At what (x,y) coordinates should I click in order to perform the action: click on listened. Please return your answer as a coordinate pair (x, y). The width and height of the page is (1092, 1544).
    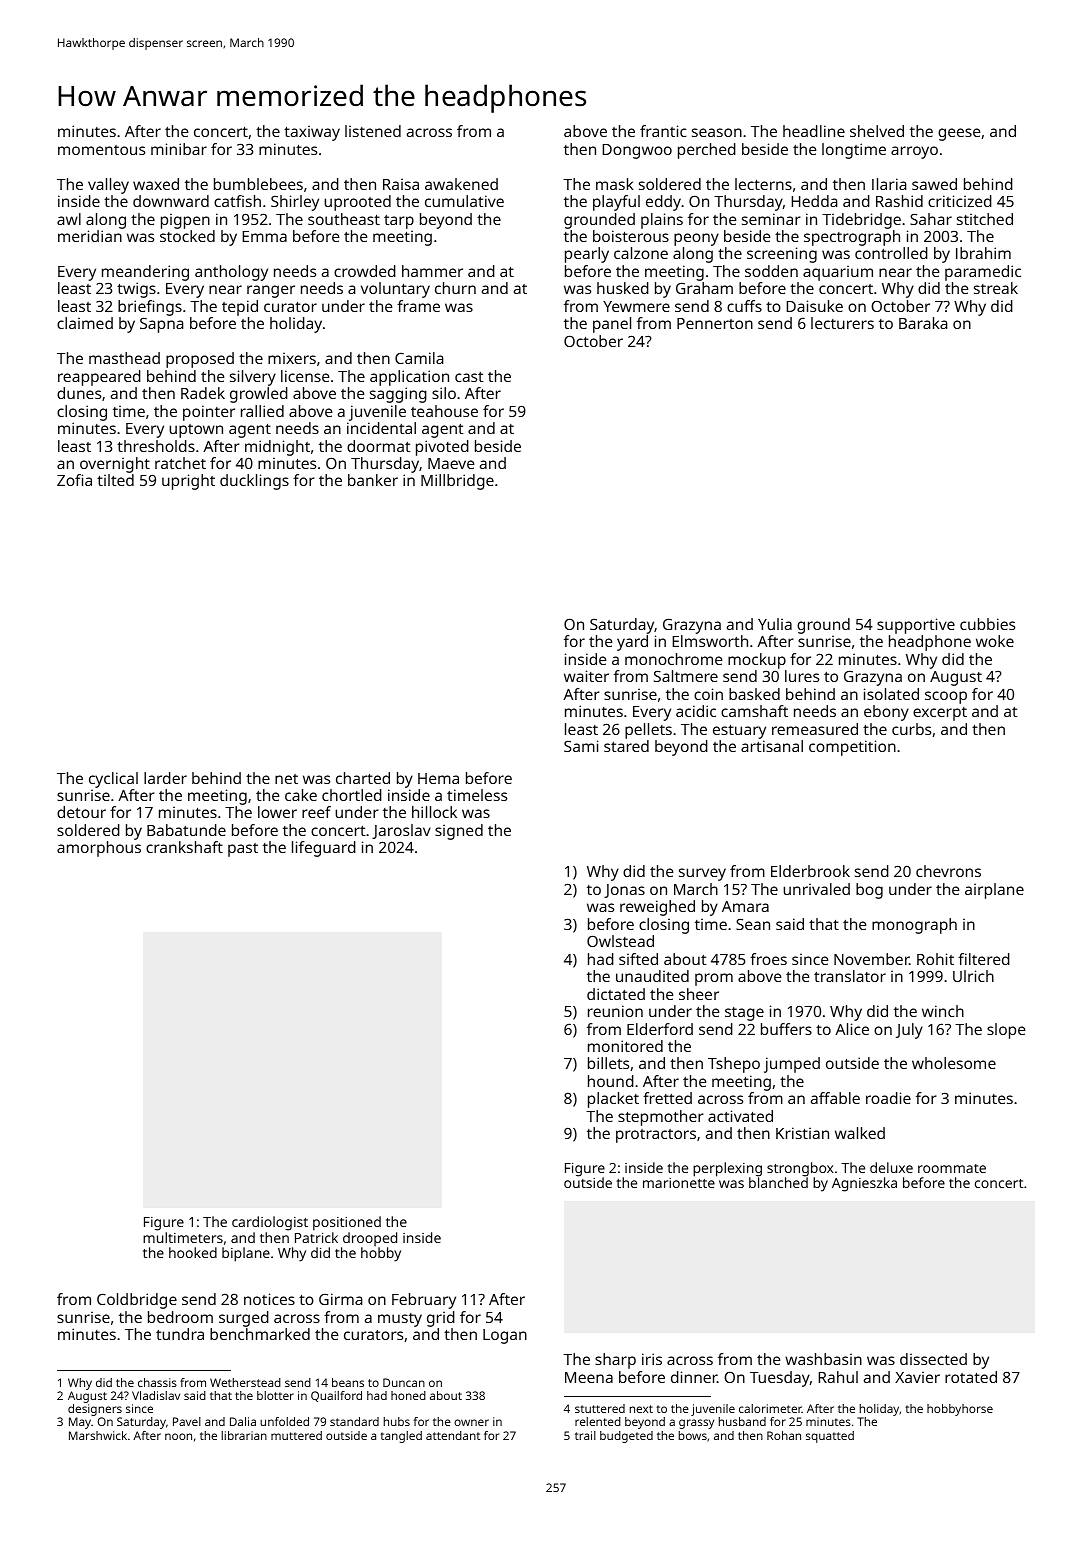
    Looking at the image, I should click on (373, 131).
